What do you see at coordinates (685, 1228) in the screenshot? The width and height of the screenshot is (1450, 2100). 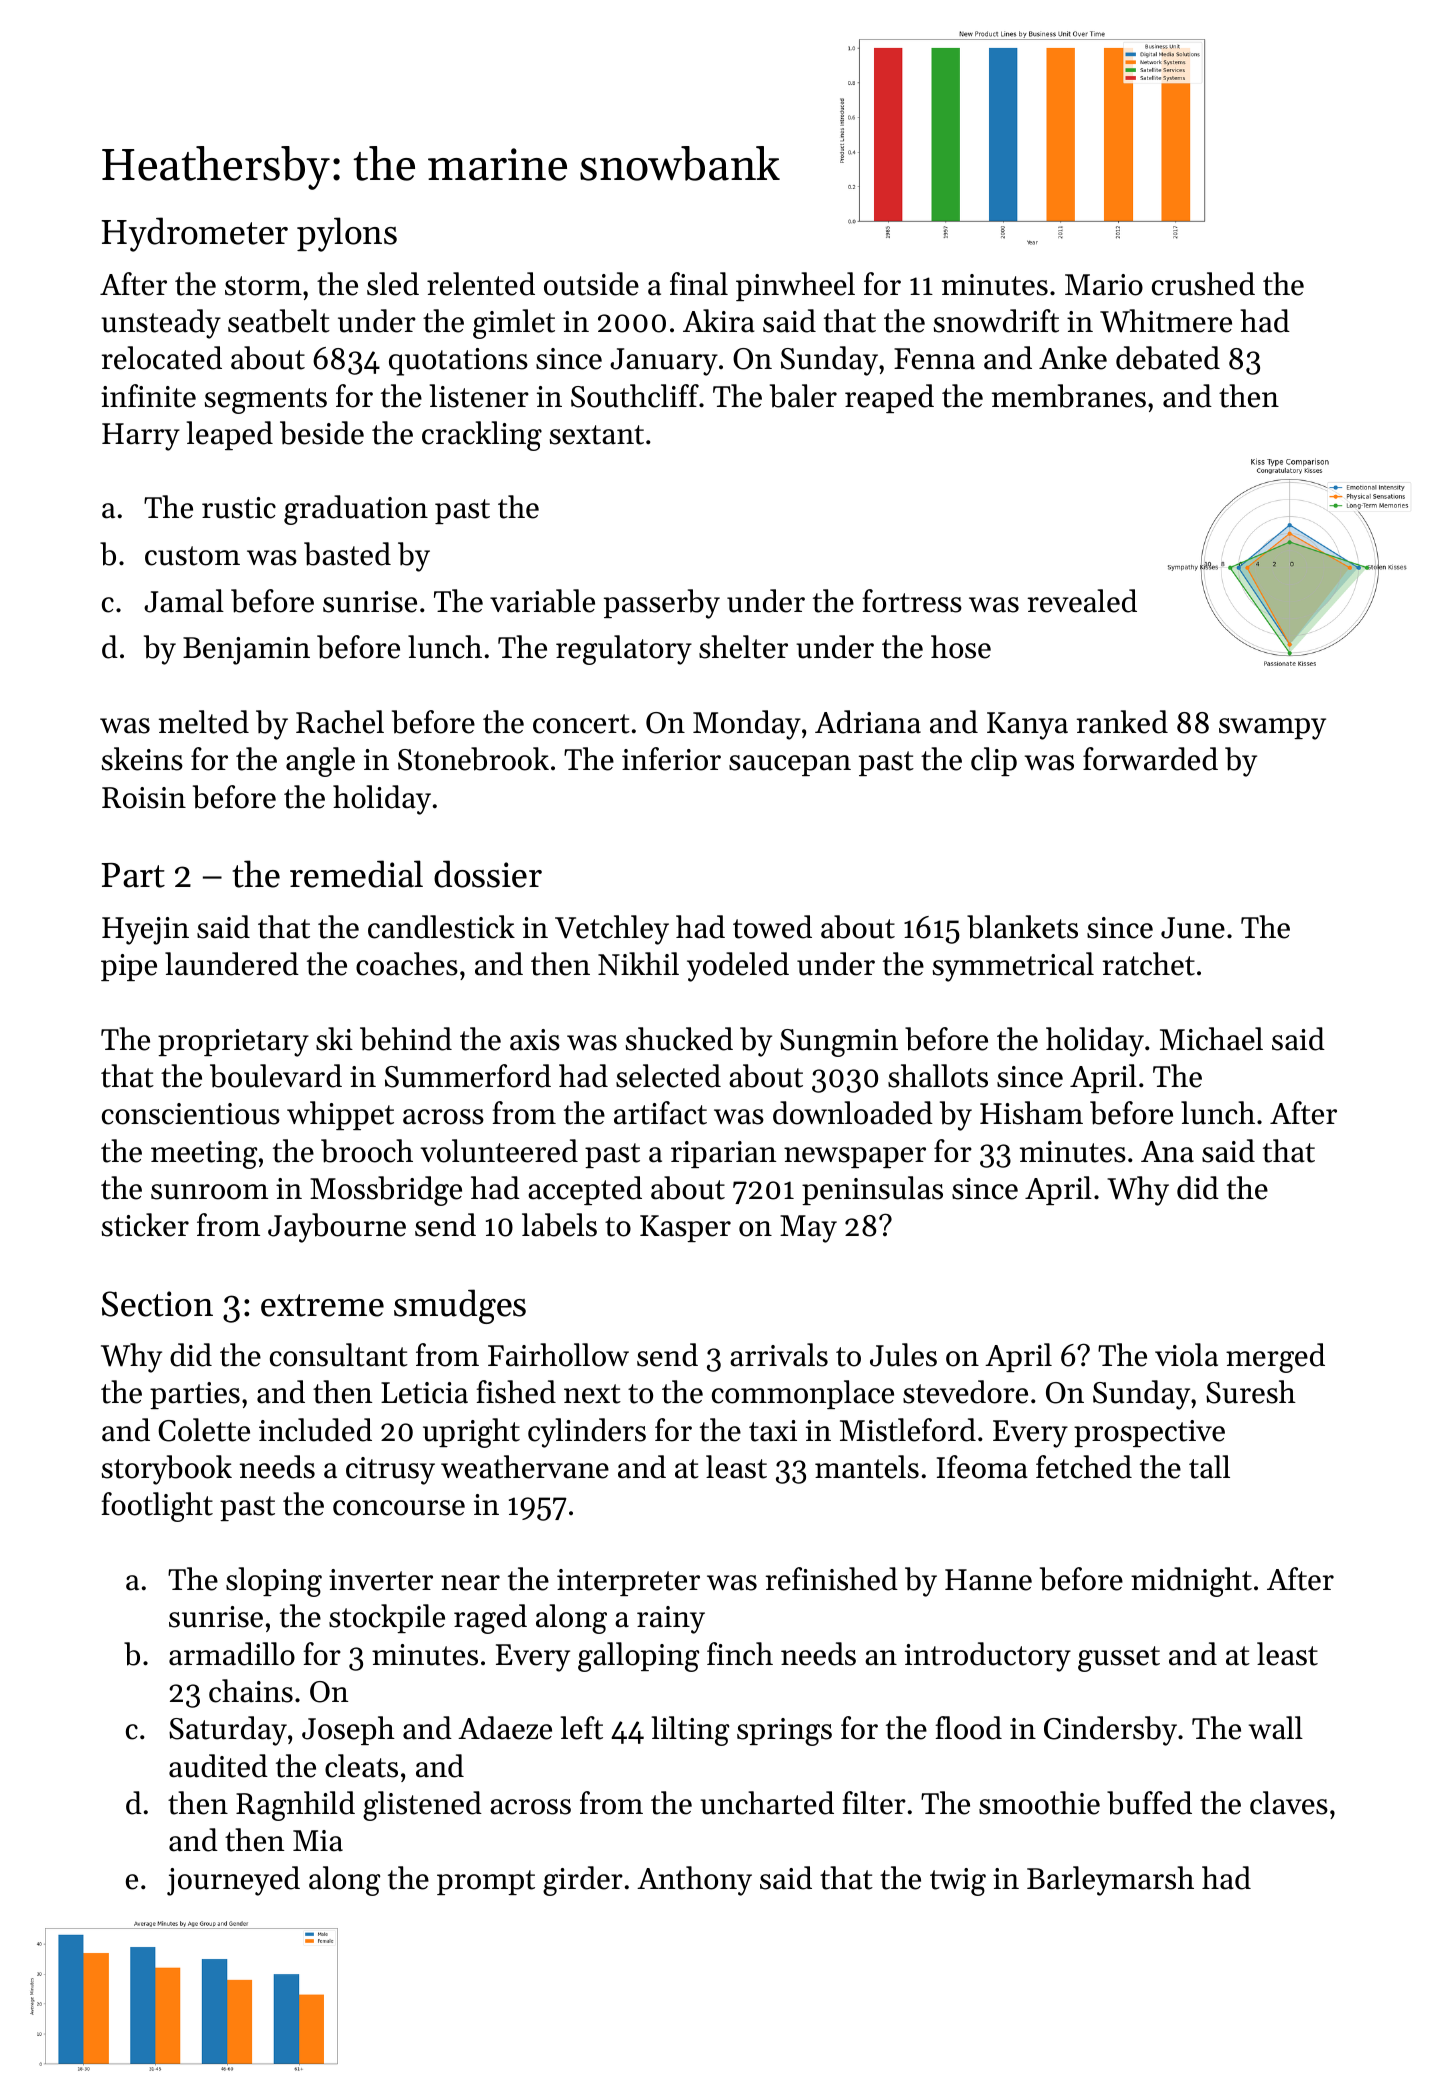 I see `Kasper` at bounding box center [685, 1228].
